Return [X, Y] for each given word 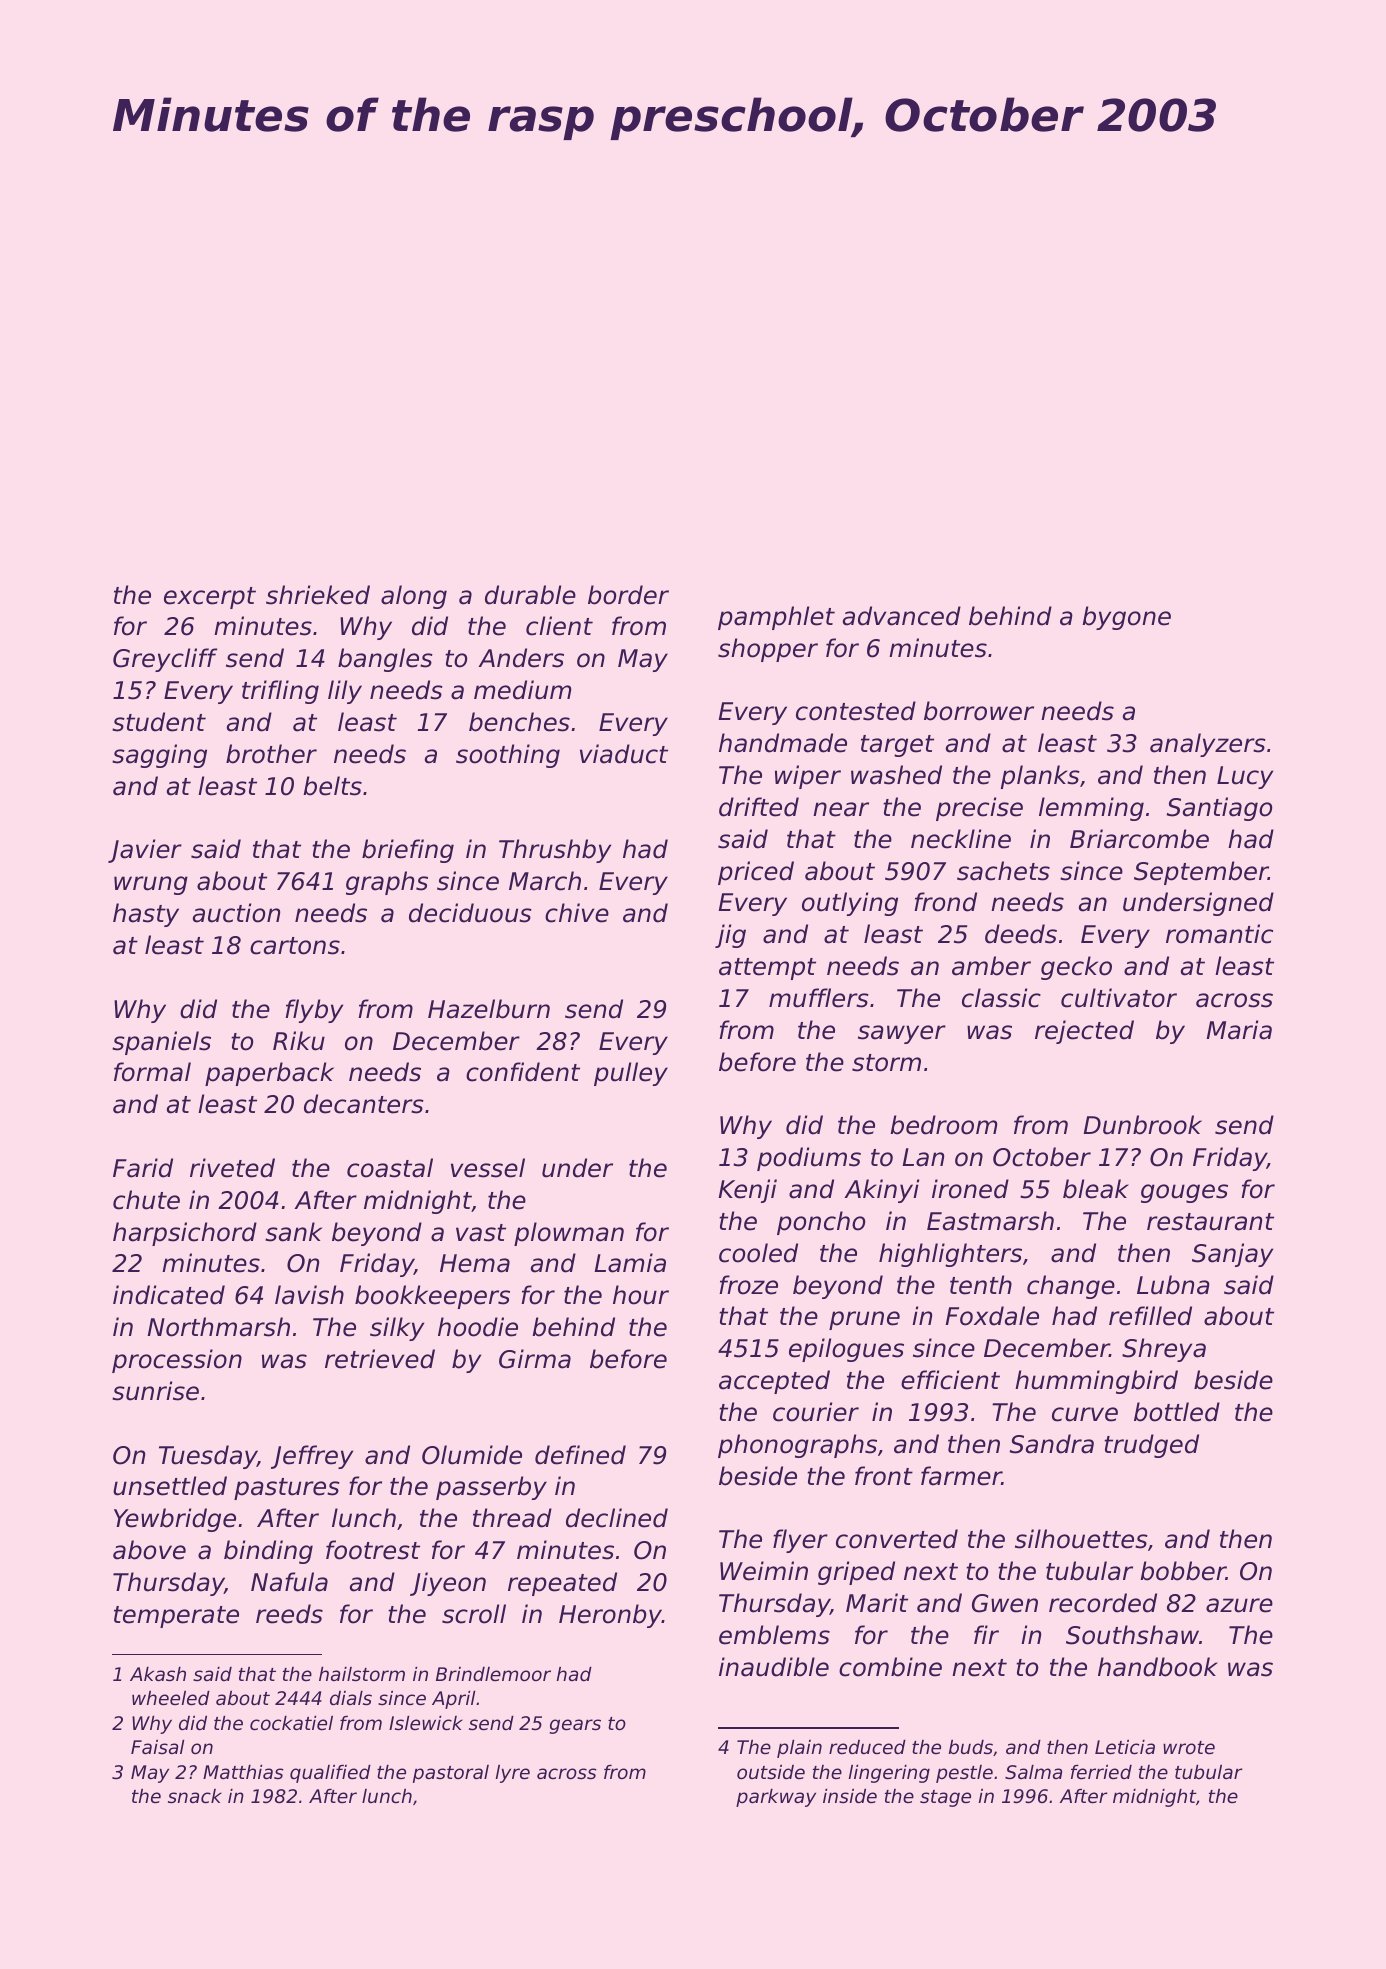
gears [575, 1726]
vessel [488, 1168]
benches [519, 722]
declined [617, 1518]
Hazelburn [489, 1009]
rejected [1084, 1032]
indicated [169, 1295]
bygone [1126, 618]
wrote [1189, 1747]
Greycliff [165, 660]
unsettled [170, 1486]
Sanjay [1232, 1255]
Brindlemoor [493, 1674]
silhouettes [1081, 1539]
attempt [767, 969]
